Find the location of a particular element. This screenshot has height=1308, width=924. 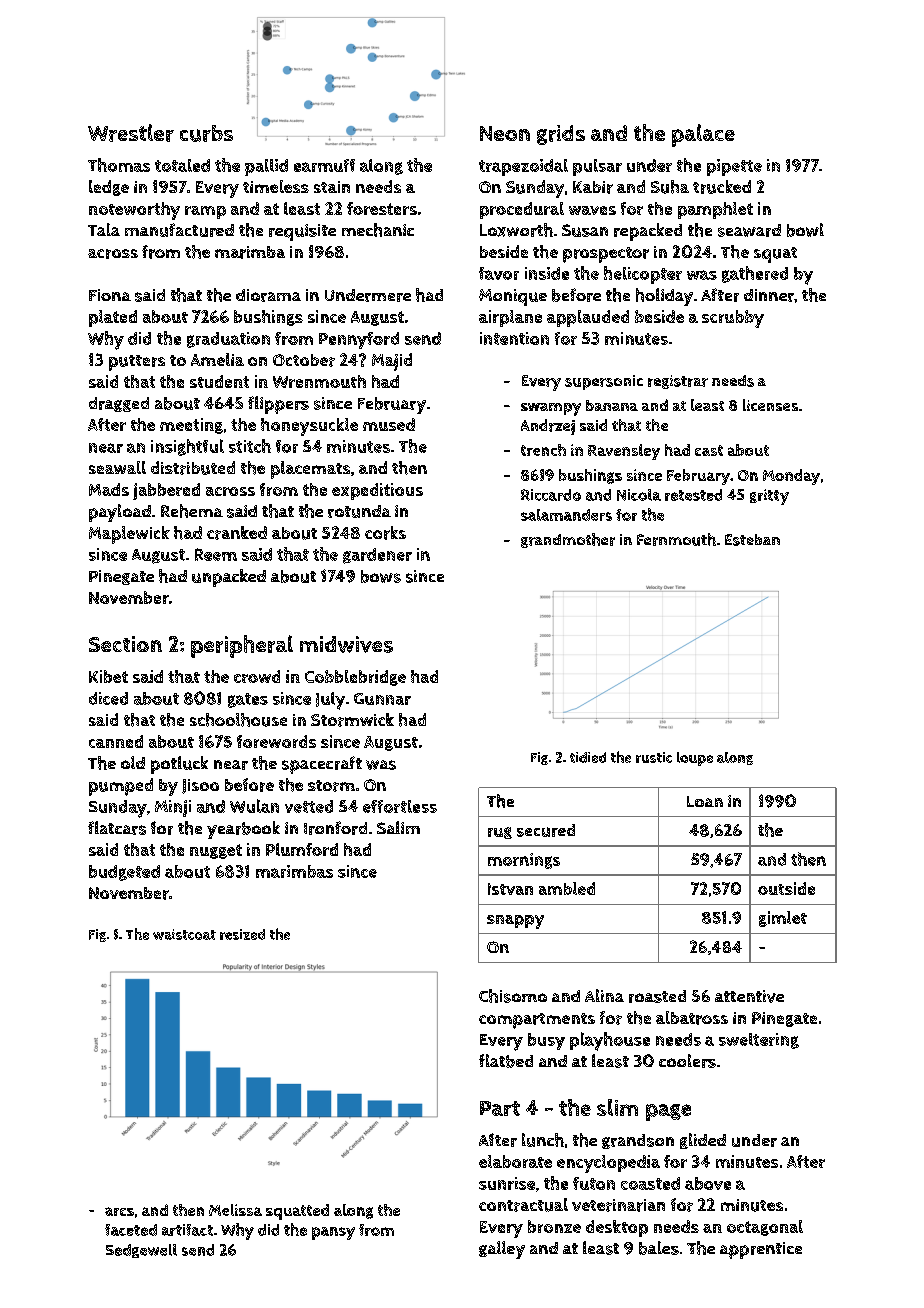

midwives is located at coordinates (346, 644).
